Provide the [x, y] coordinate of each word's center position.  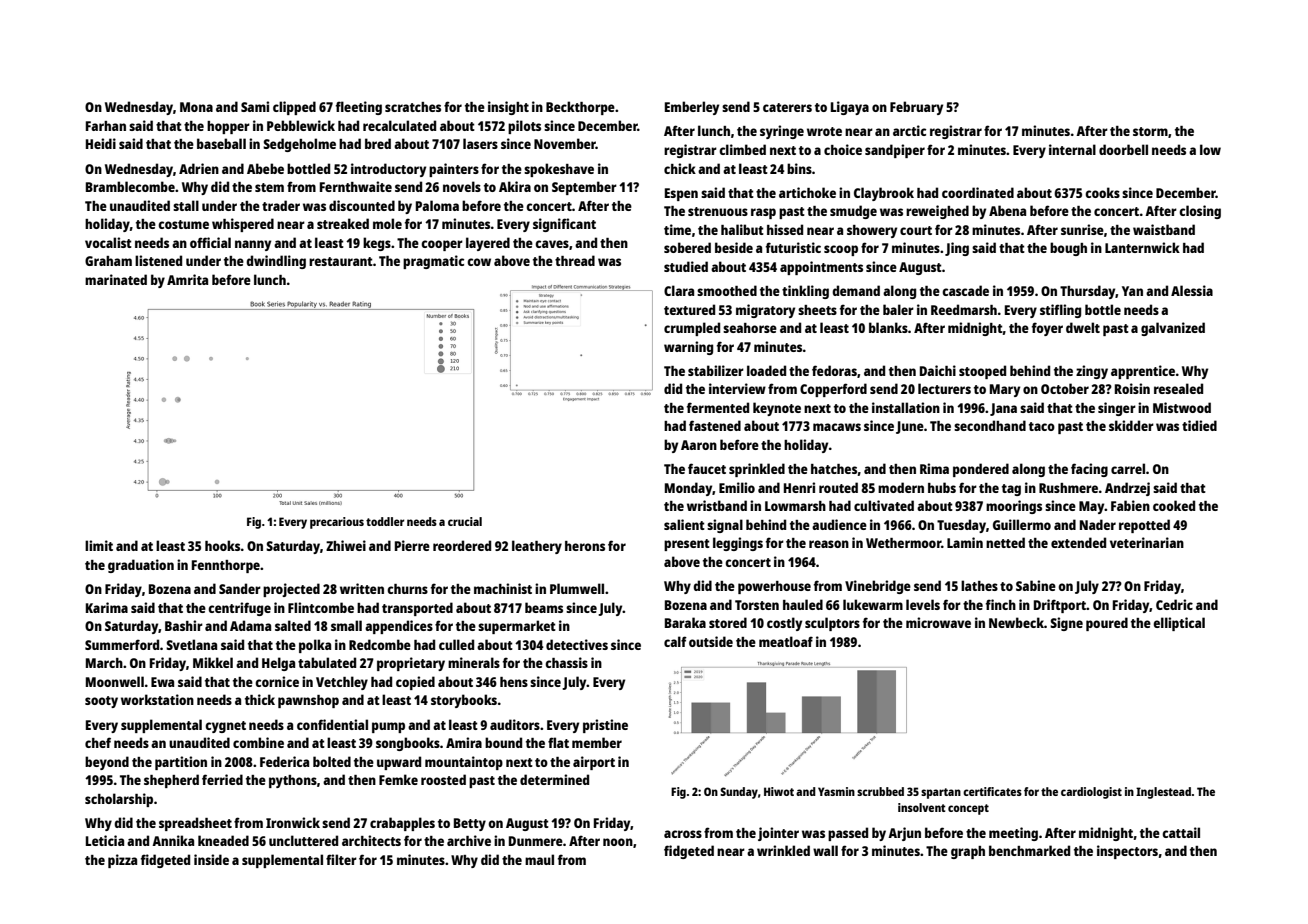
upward [399, 763]
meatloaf [786, 641]
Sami [255, 106]
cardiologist [1091, 793]
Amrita [187, 279]
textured [689, 309]
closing [1200, 212]
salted [293, 625]
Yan [1132, 291]
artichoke [807, 192]
